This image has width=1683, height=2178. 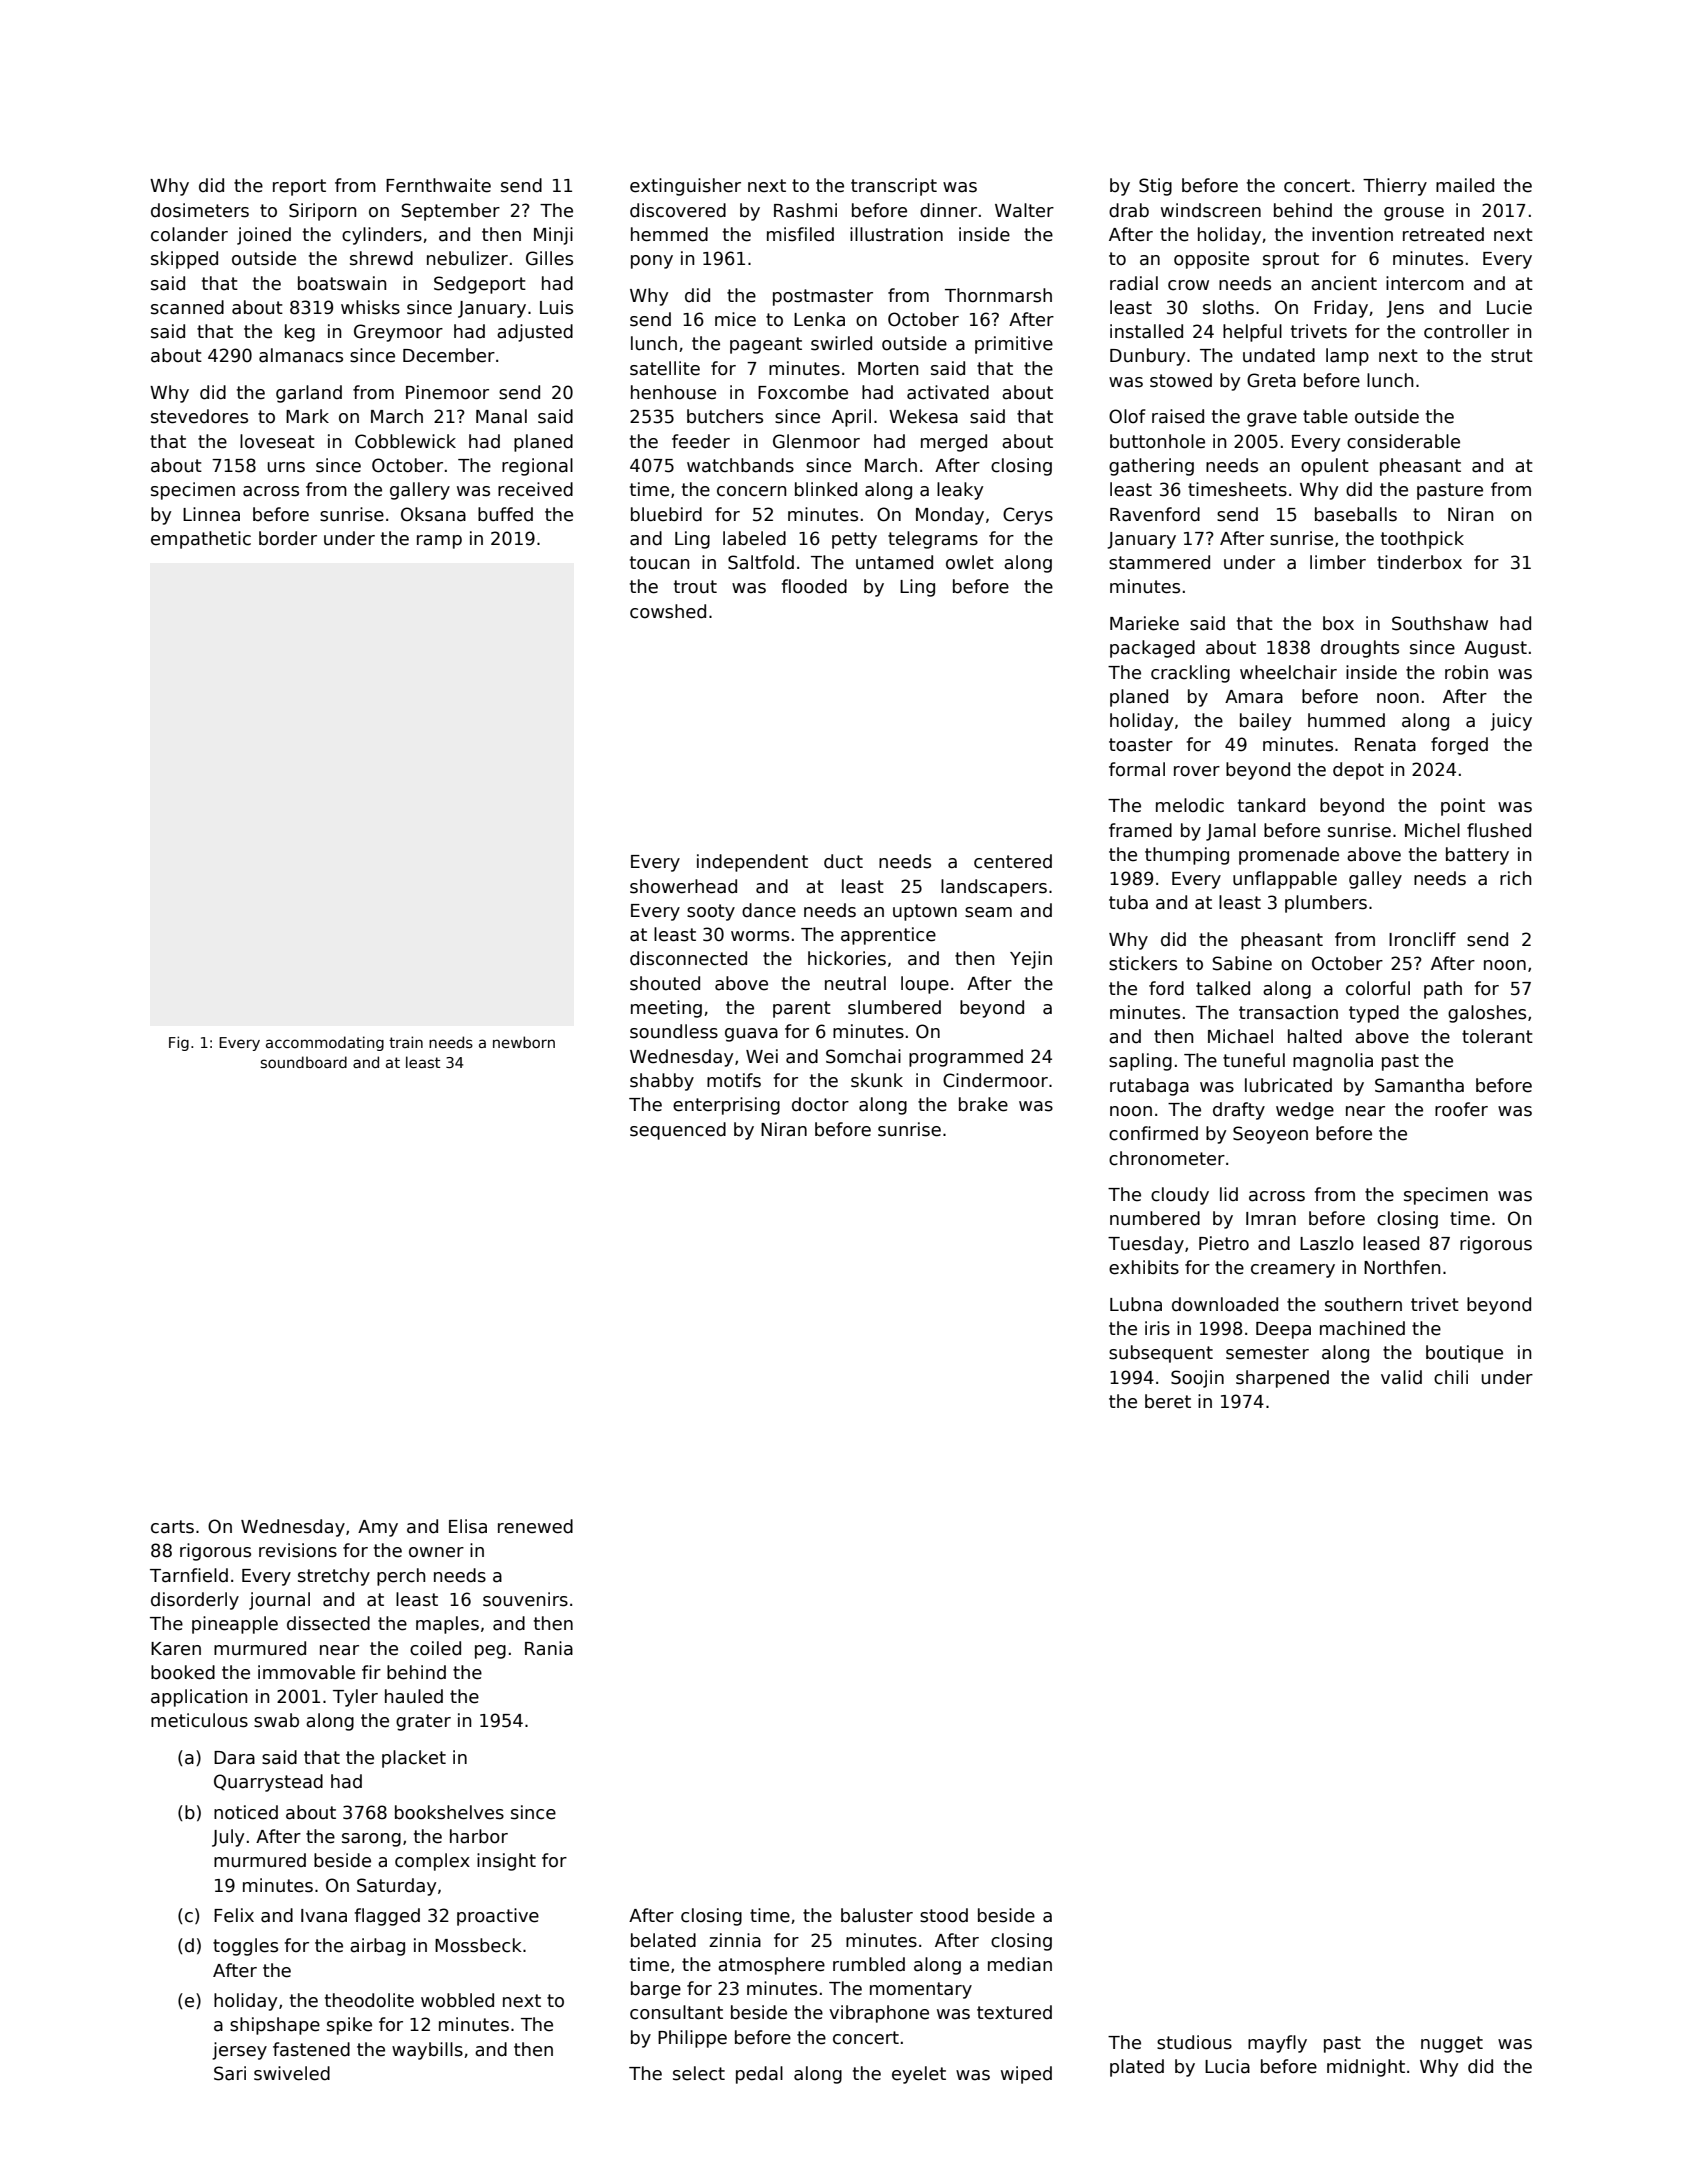 What do you see at coordinates (414, 1759) in the image?
I see `placket` at bounding box center [414, 1759].
